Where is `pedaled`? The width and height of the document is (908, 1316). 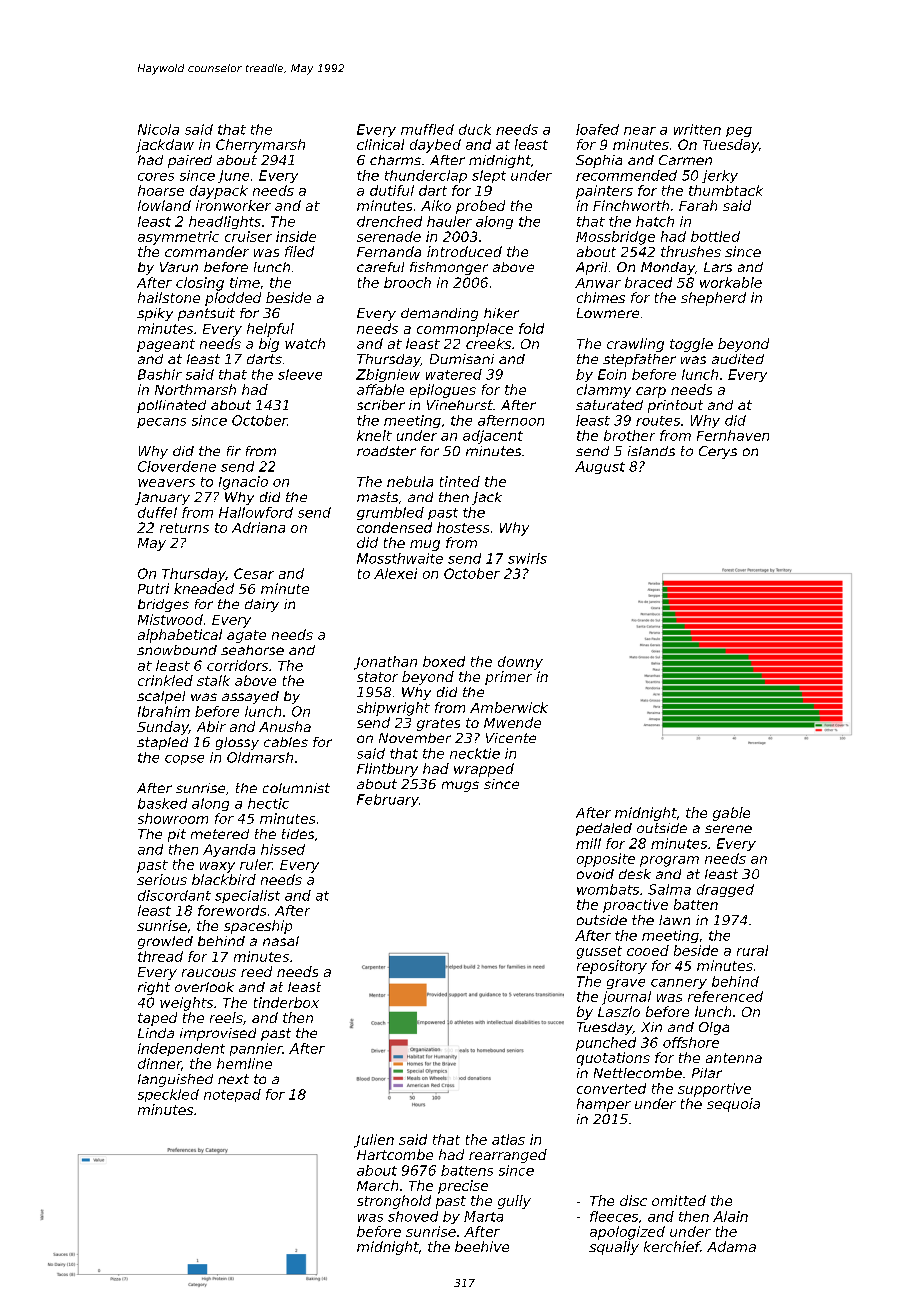
pedaled is located at coordinates (604, 829).
